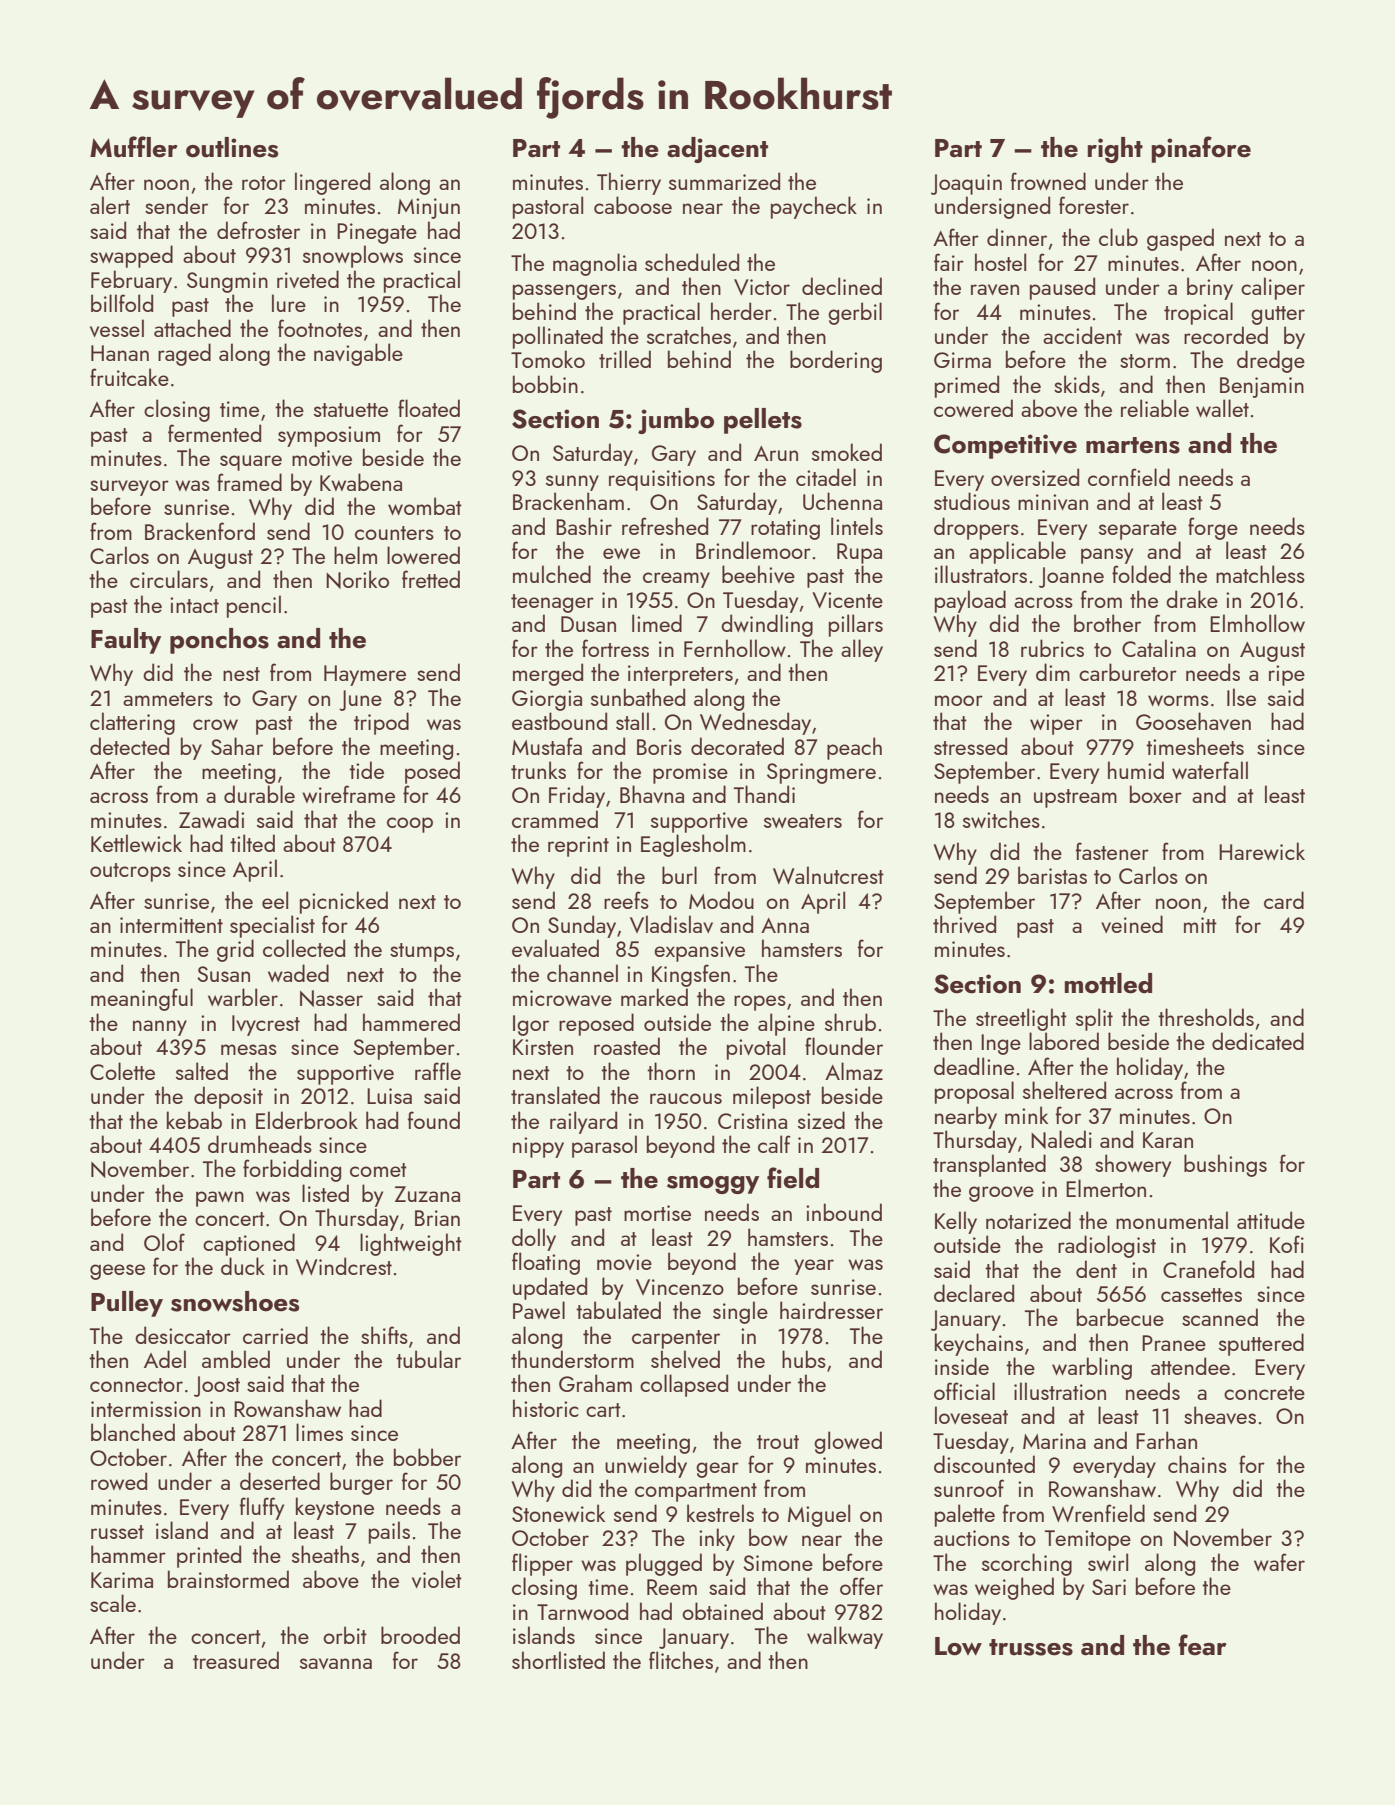 The width and height of the screenshot is (1395, 1805). Describe the element at coordinates (1115, 150) in the screenshot. I see `right` at that location.
